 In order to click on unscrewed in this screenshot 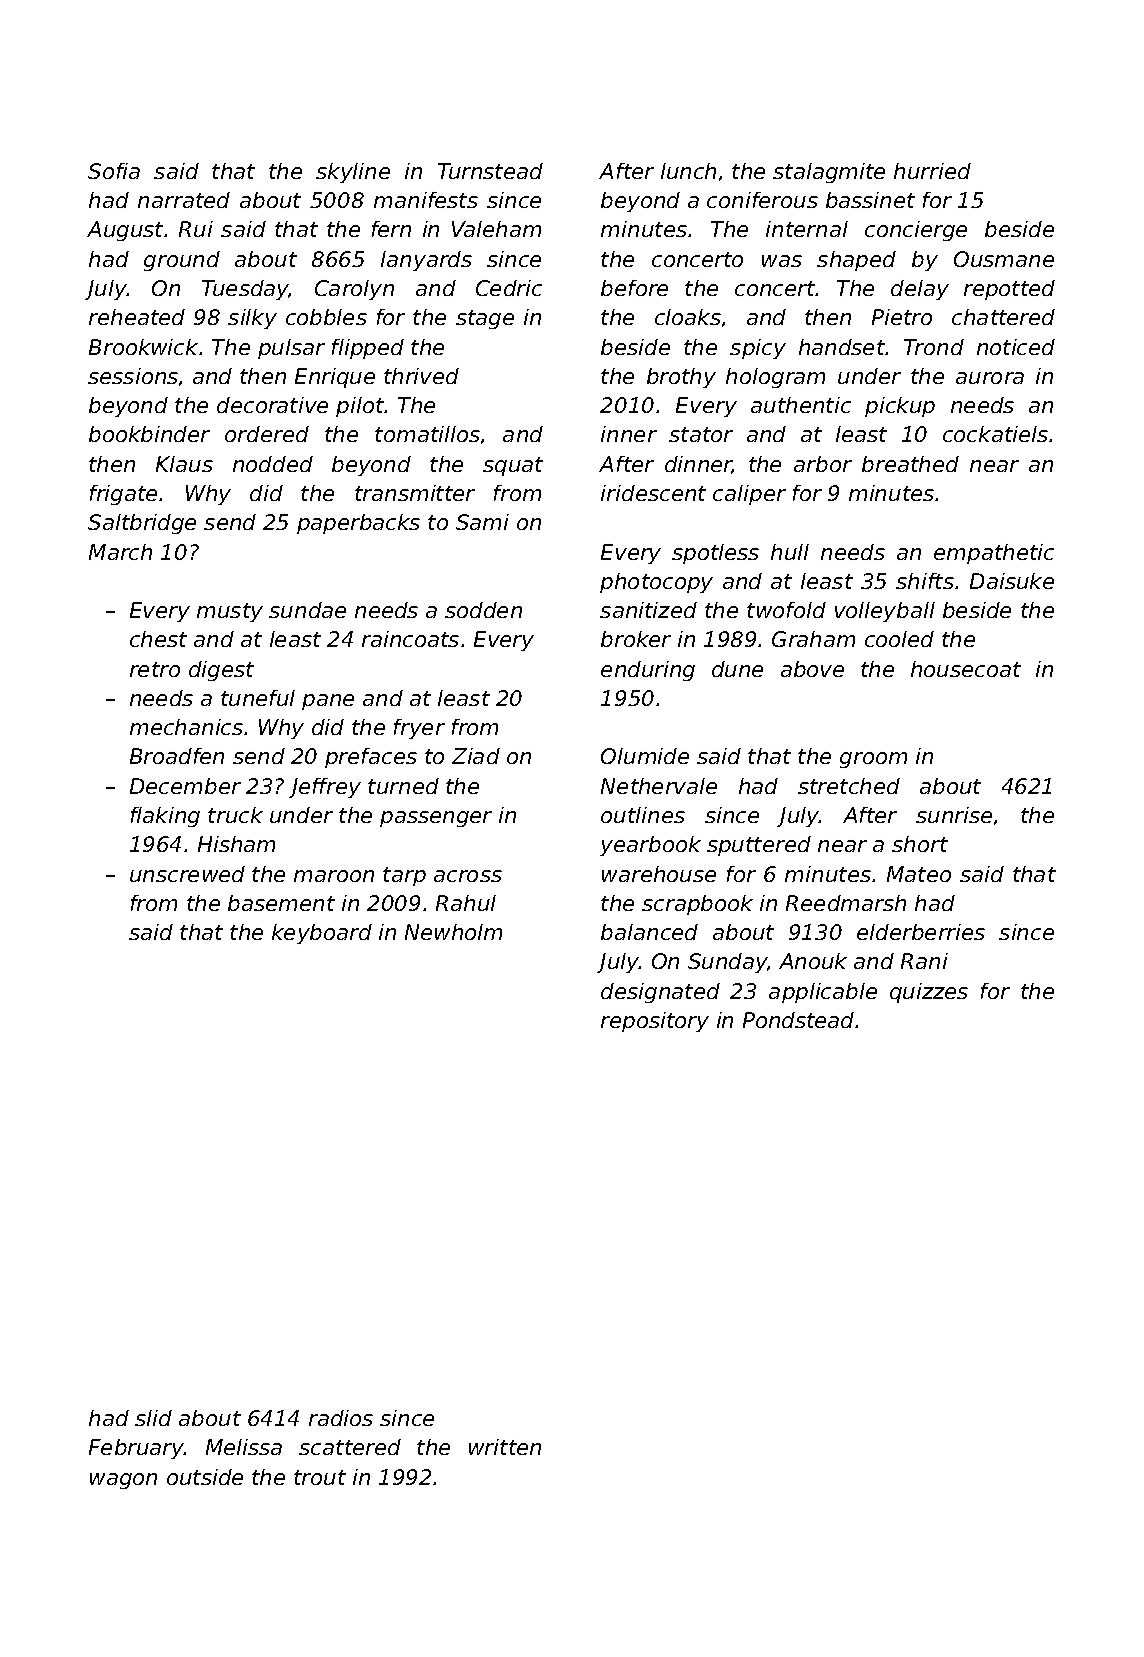, I will do `click(187, 874)`.
